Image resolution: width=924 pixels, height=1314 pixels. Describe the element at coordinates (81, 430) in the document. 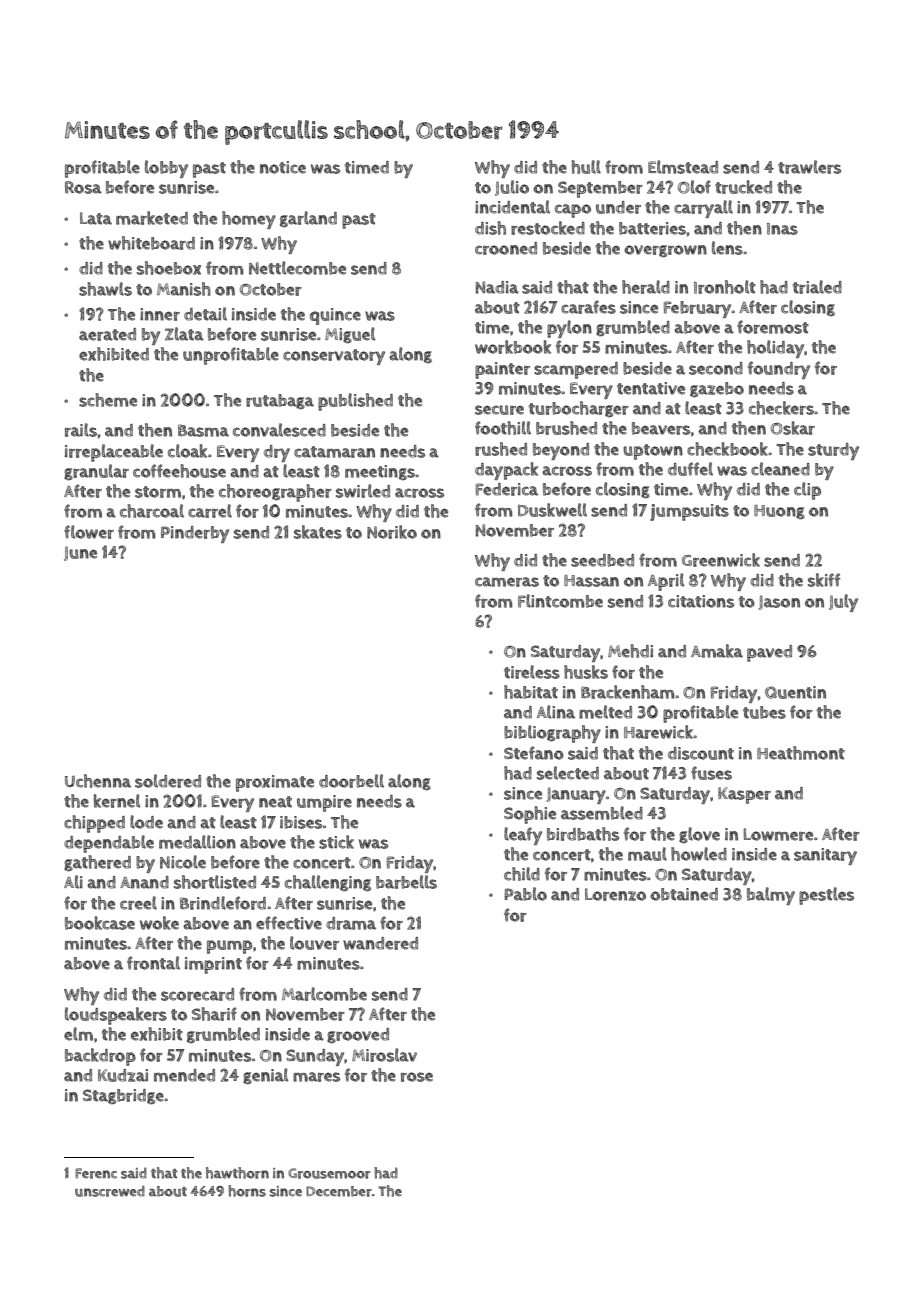

I see `rails` at that location.
